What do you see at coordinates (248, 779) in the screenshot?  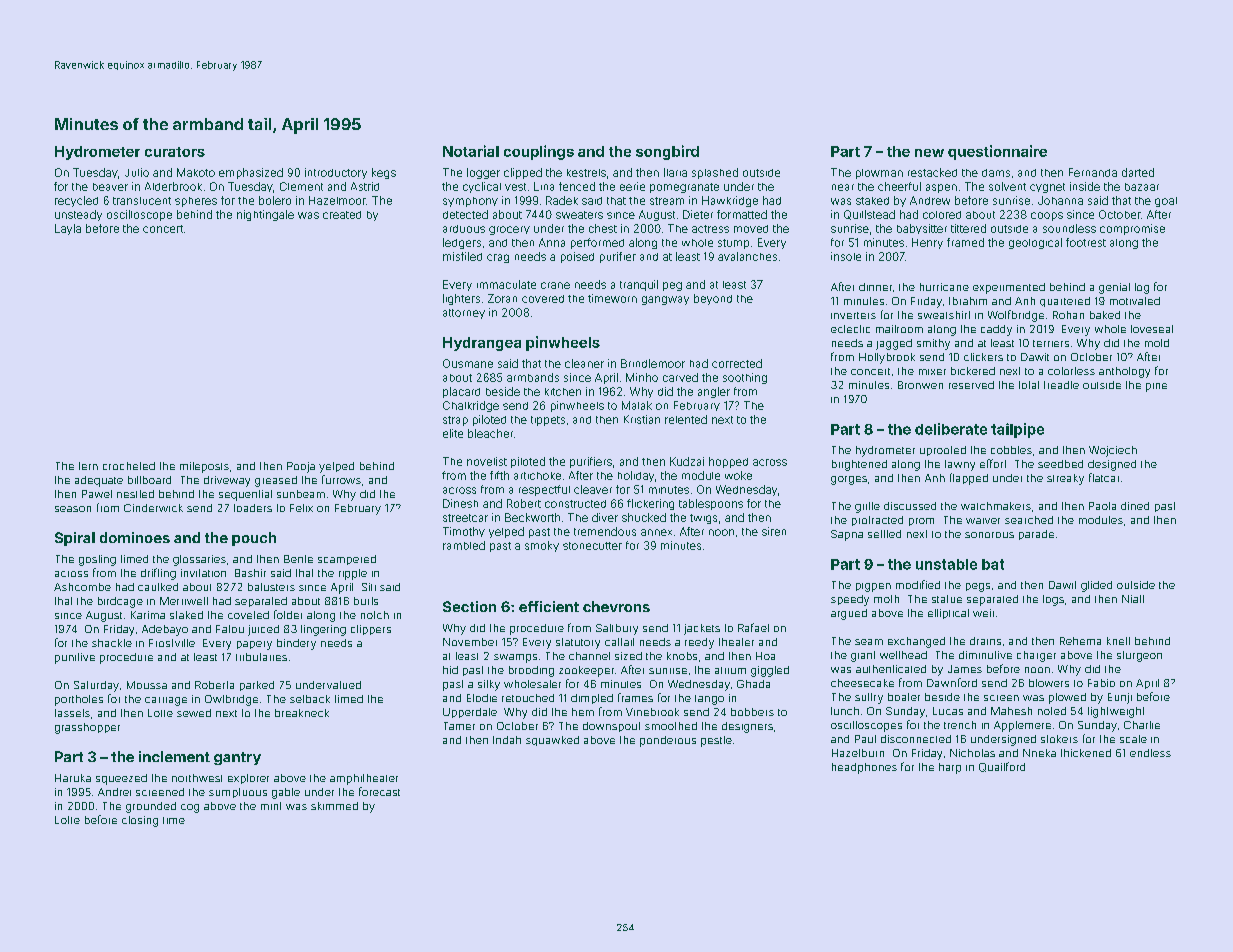 I see `explorer` at bounding box center [248, 779].
